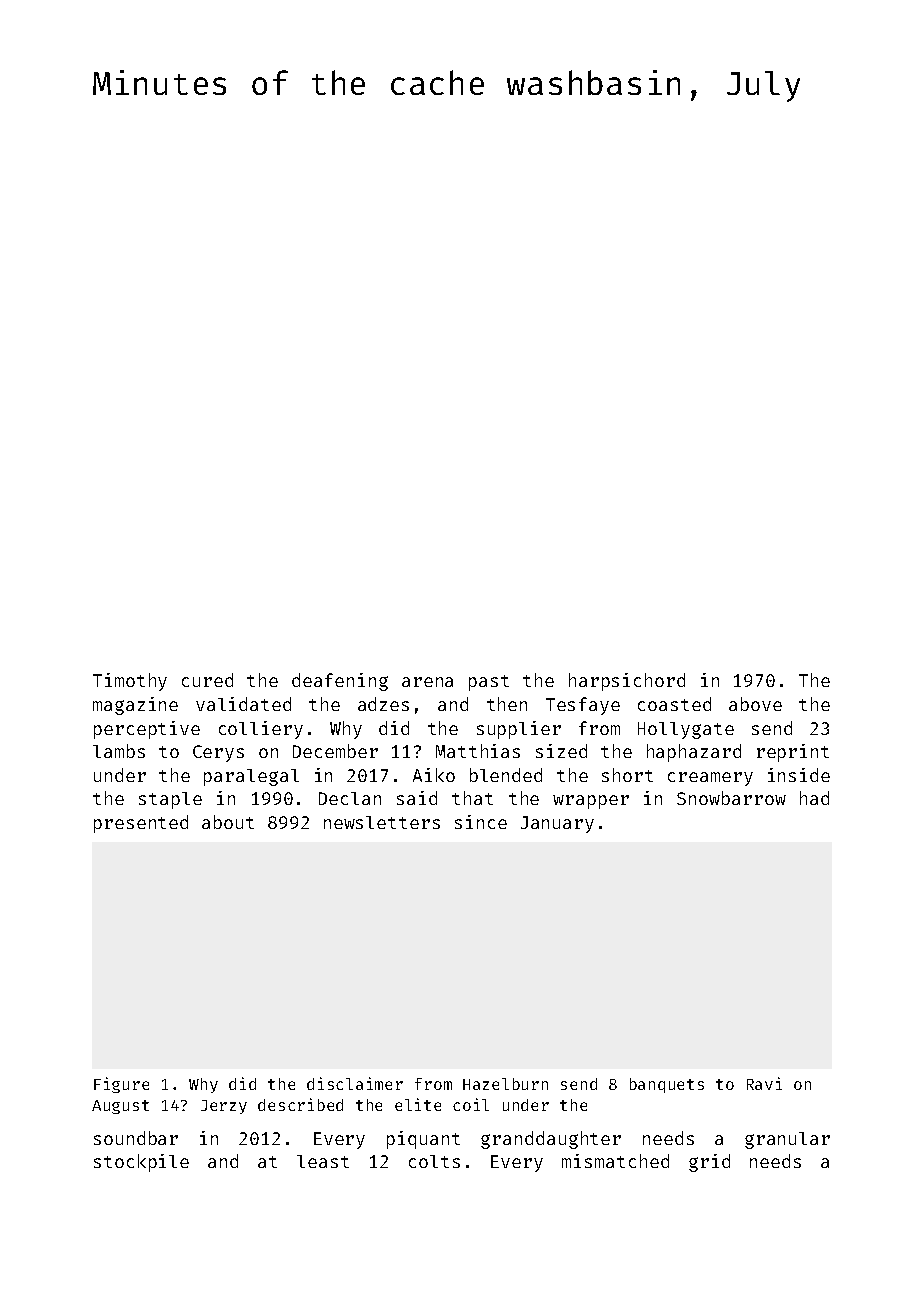 The image size is (924, 1308). Describe the element at coordinates (505, 1084) in the screenshot. I see `Hazelburn` at that location.
